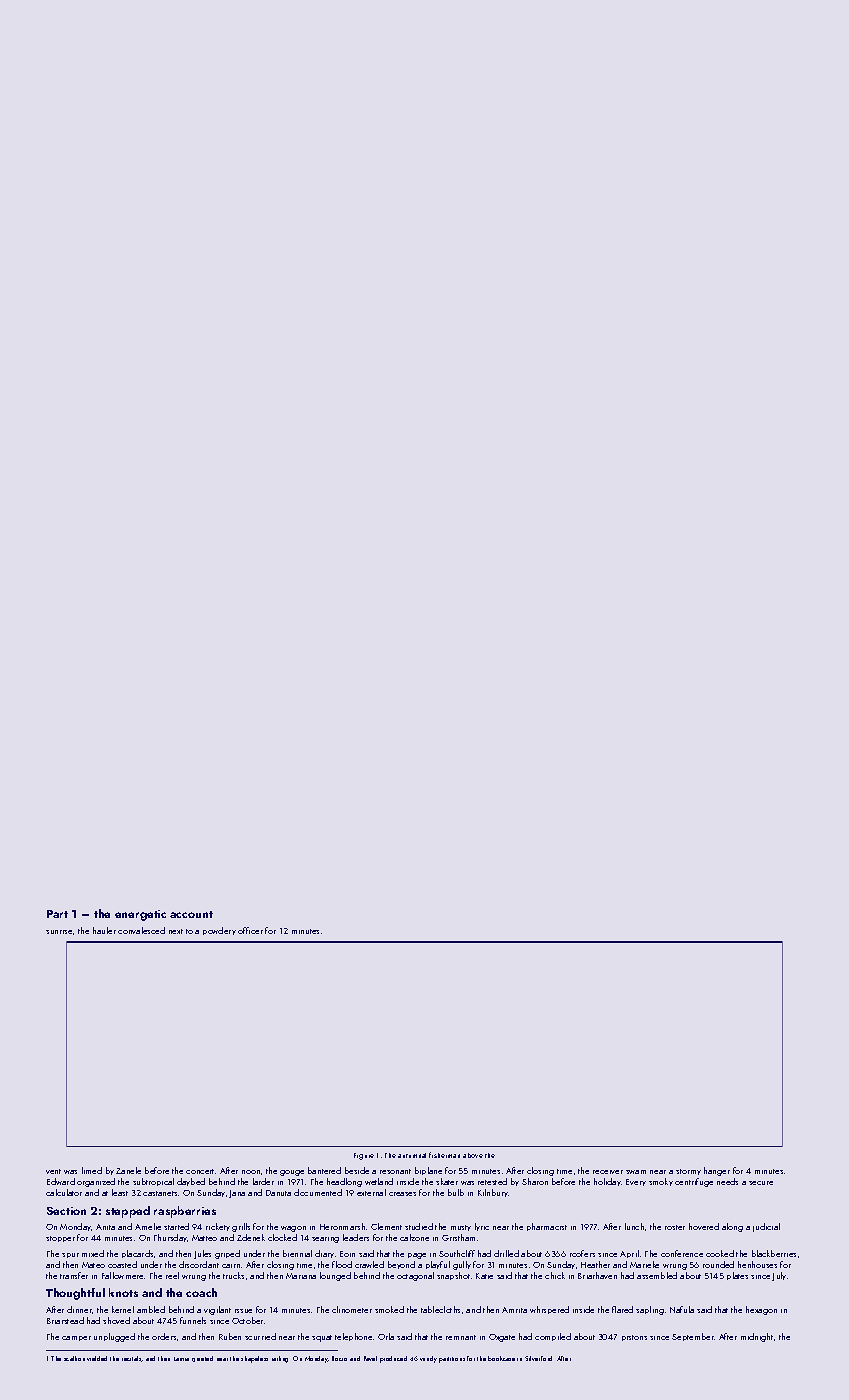  What do you see at coordinates (219, 931) in the screenshot?
I see `powdery` at bounding box center [219, 931].
